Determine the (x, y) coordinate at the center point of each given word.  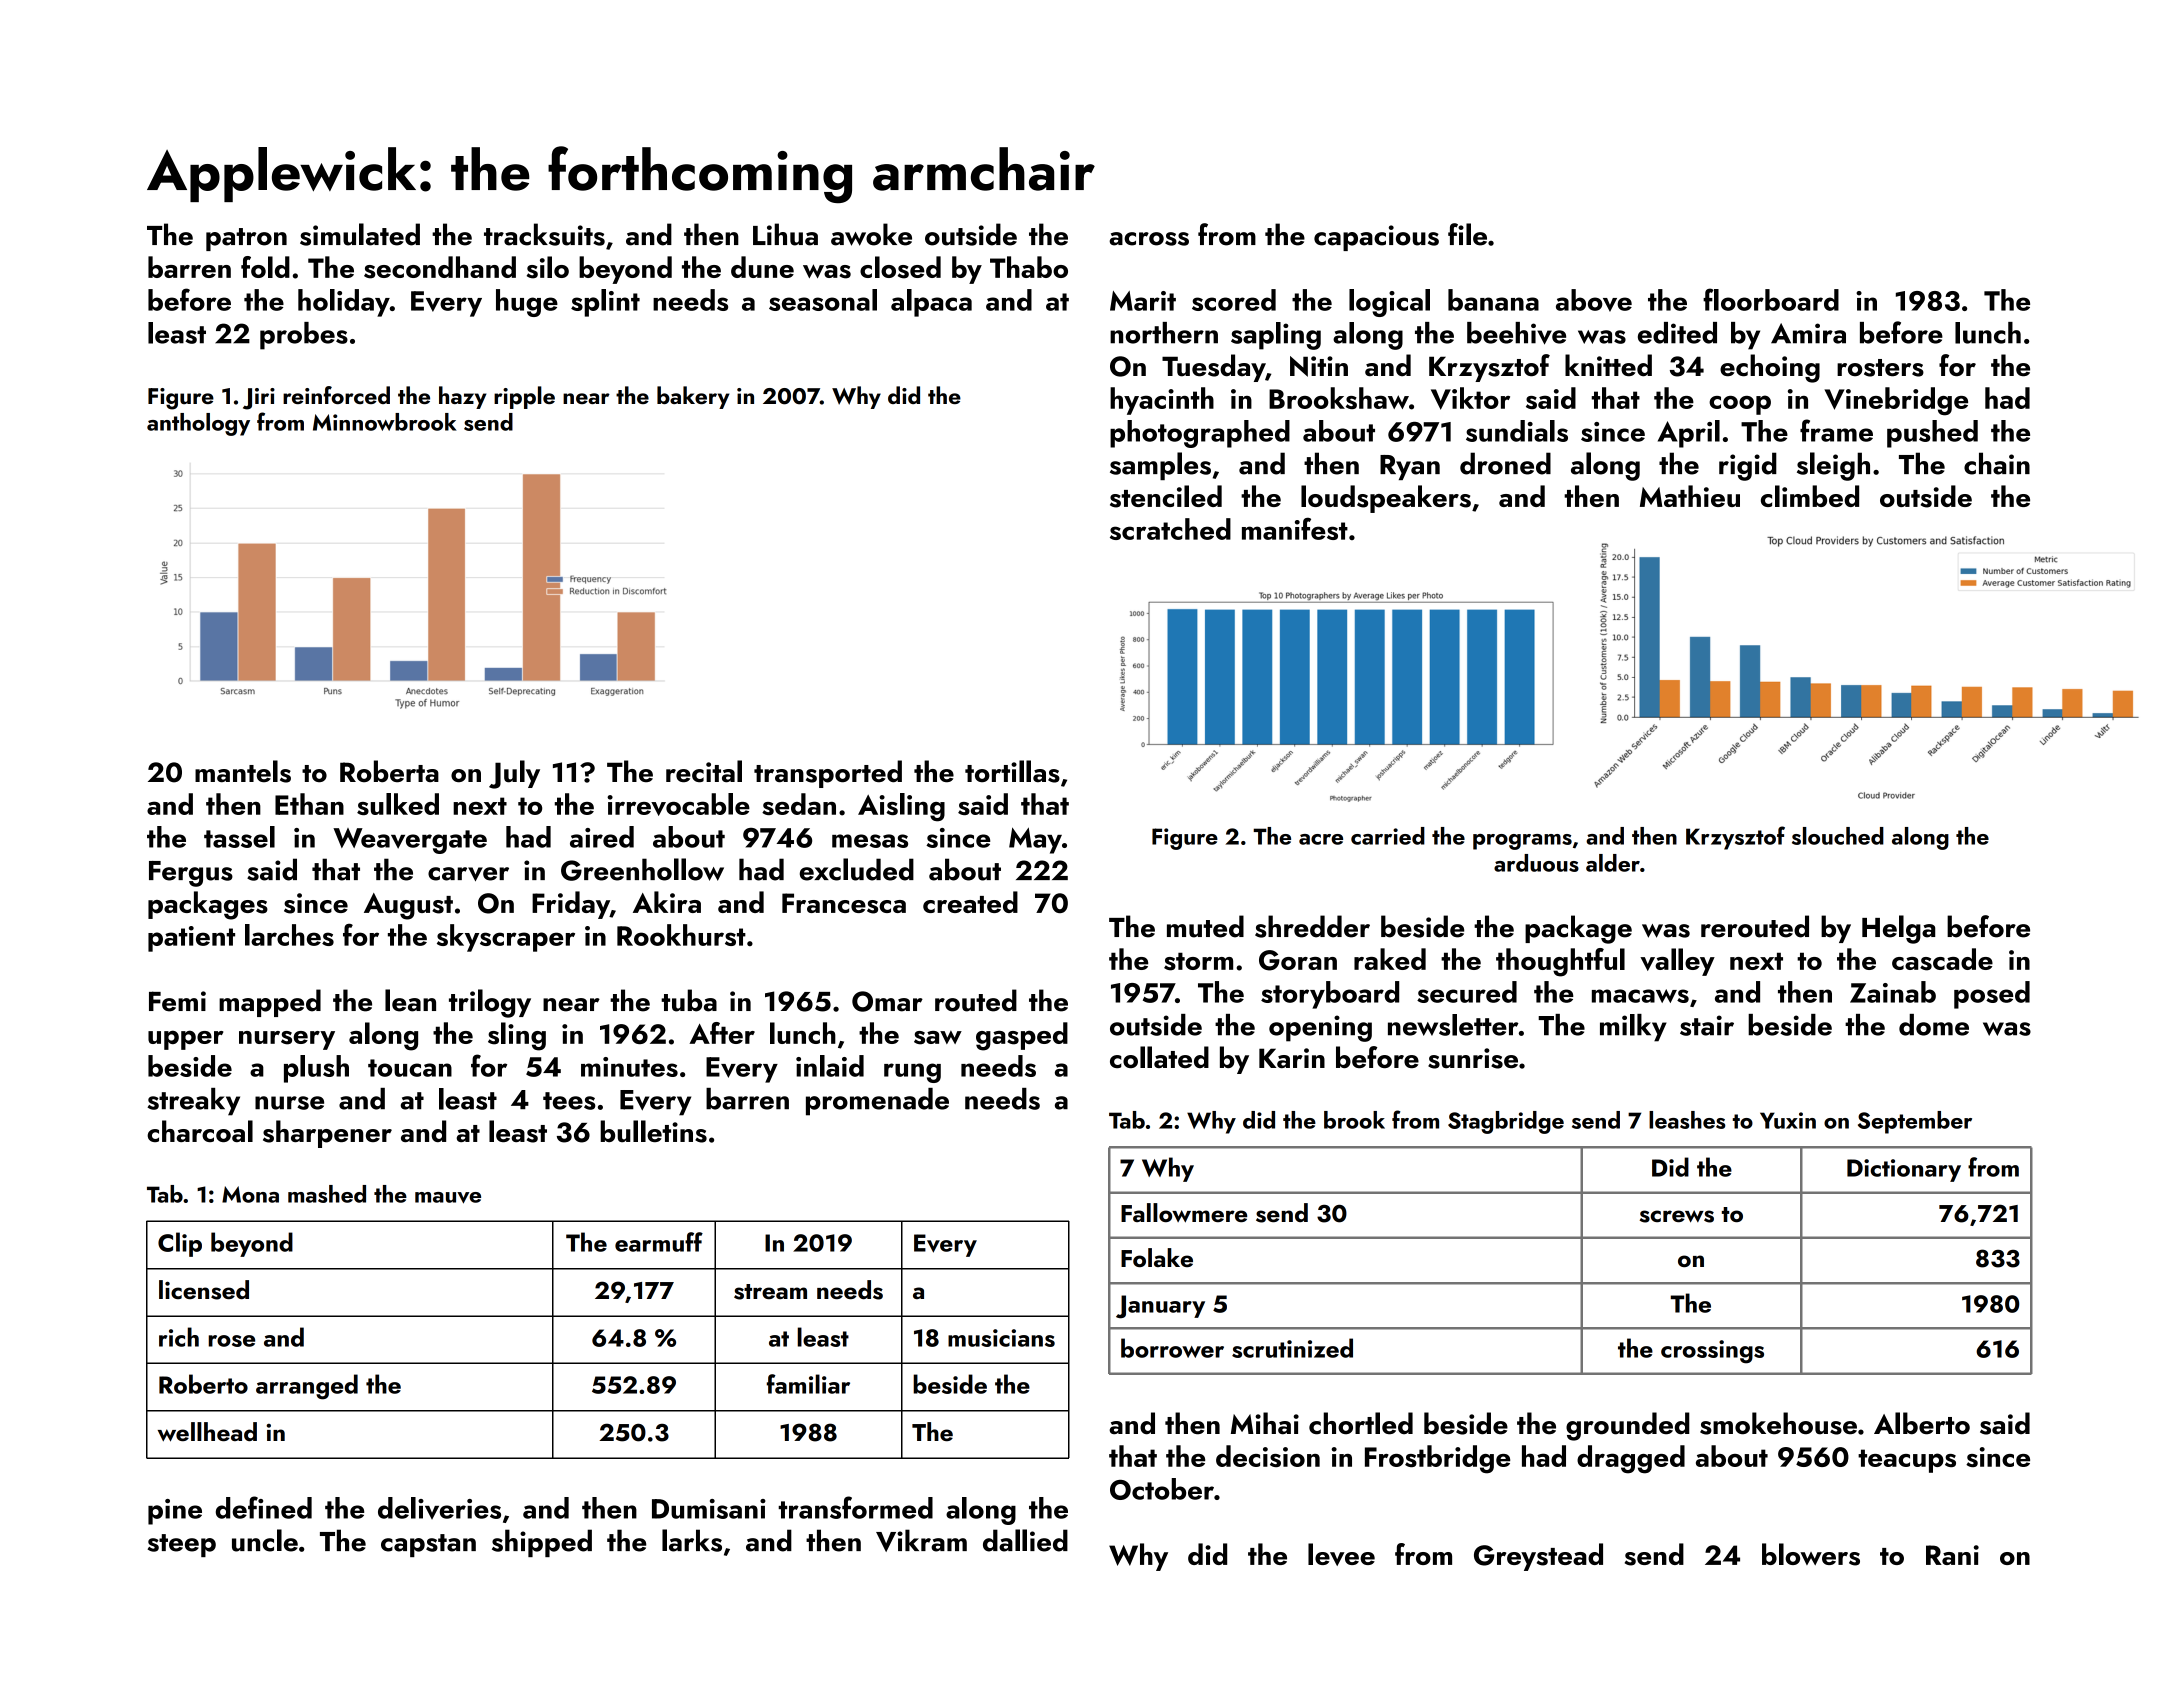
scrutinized (1292, 1348)
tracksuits (544, 234)
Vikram (921, 1540)
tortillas (1012, 771)
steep (182, 1545)
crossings (1712, 1352)
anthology (198, 424)
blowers (1811, 1554)
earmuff (659, 1242)
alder (1613, 863)
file (1467, 234)
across (1149, 239)
